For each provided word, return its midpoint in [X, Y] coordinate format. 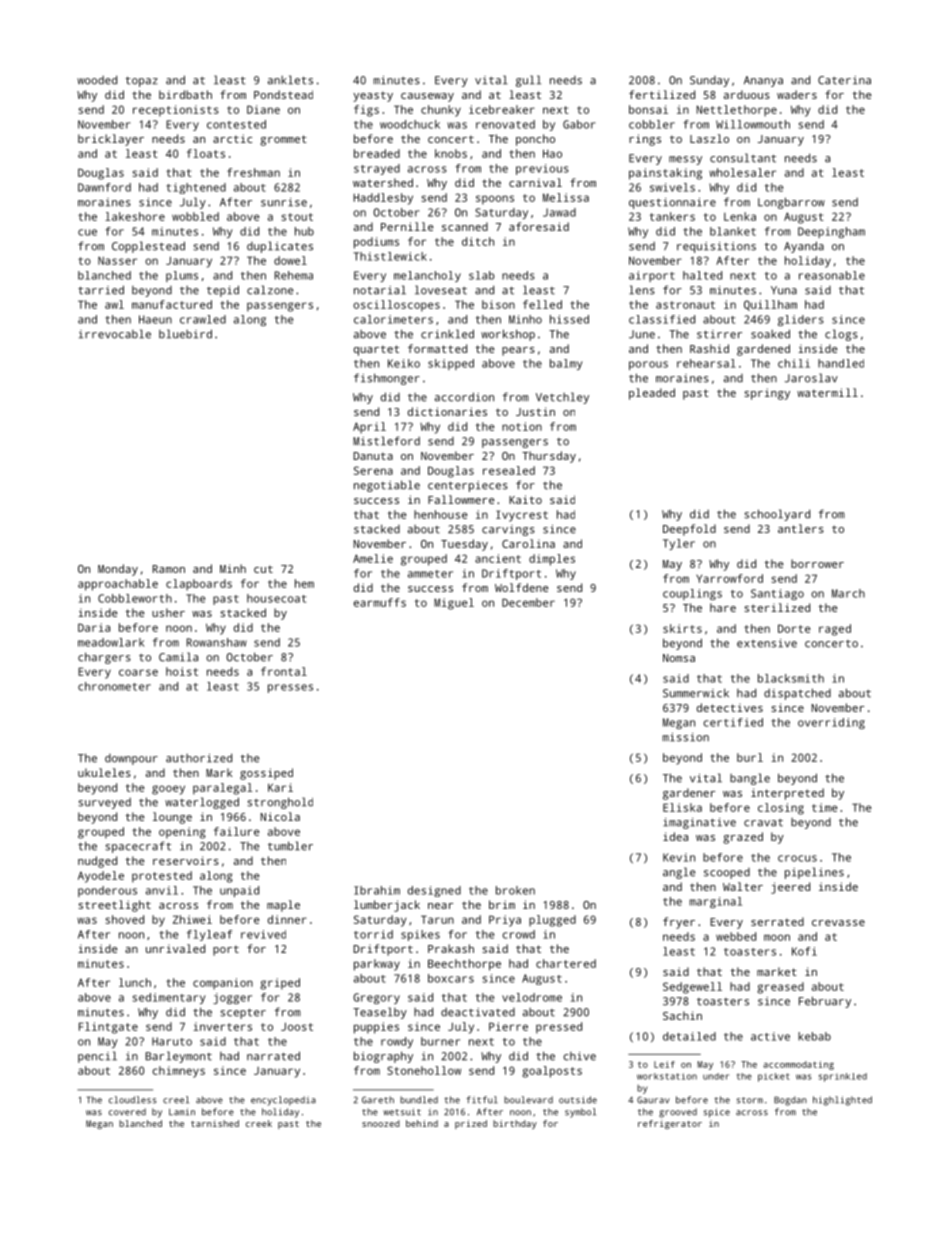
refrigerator [670, 1124]
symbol [580, 1113]
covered [127, 1112]
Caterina [844, 80]
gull [528, 81]
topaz [141, 81]
